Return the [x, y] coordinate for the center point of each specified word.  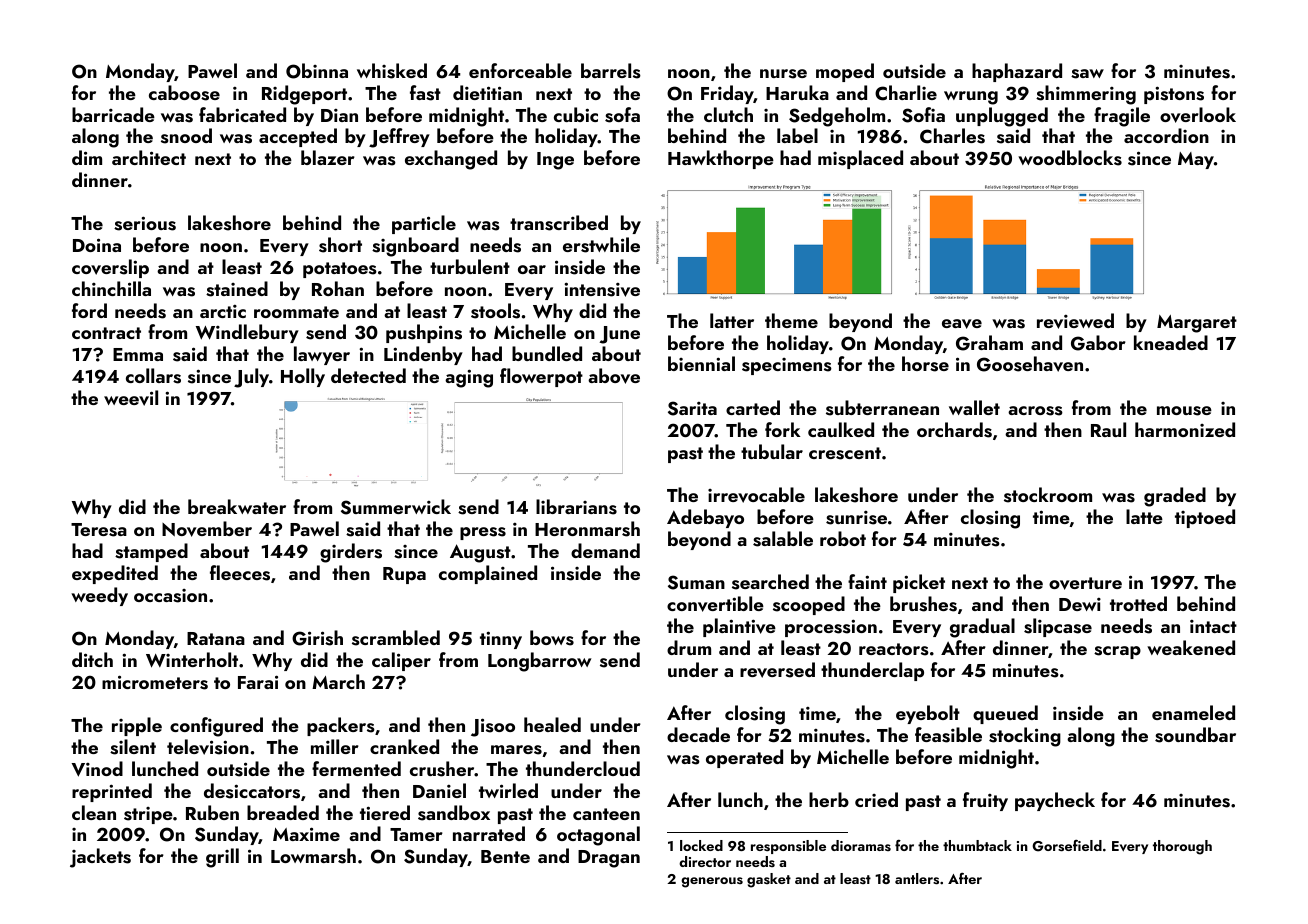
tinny [501, 640]
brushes [923, 604]
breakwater [237, 506]
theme [791, 320]
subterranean [882, 408]
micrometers [155, 682]
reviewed [1075, 321]
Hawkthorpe [721, 159]
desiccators [252, 791]
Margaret [1197, 324]
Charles [952, 136]
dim [87, 157]
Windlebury [247, 333]
